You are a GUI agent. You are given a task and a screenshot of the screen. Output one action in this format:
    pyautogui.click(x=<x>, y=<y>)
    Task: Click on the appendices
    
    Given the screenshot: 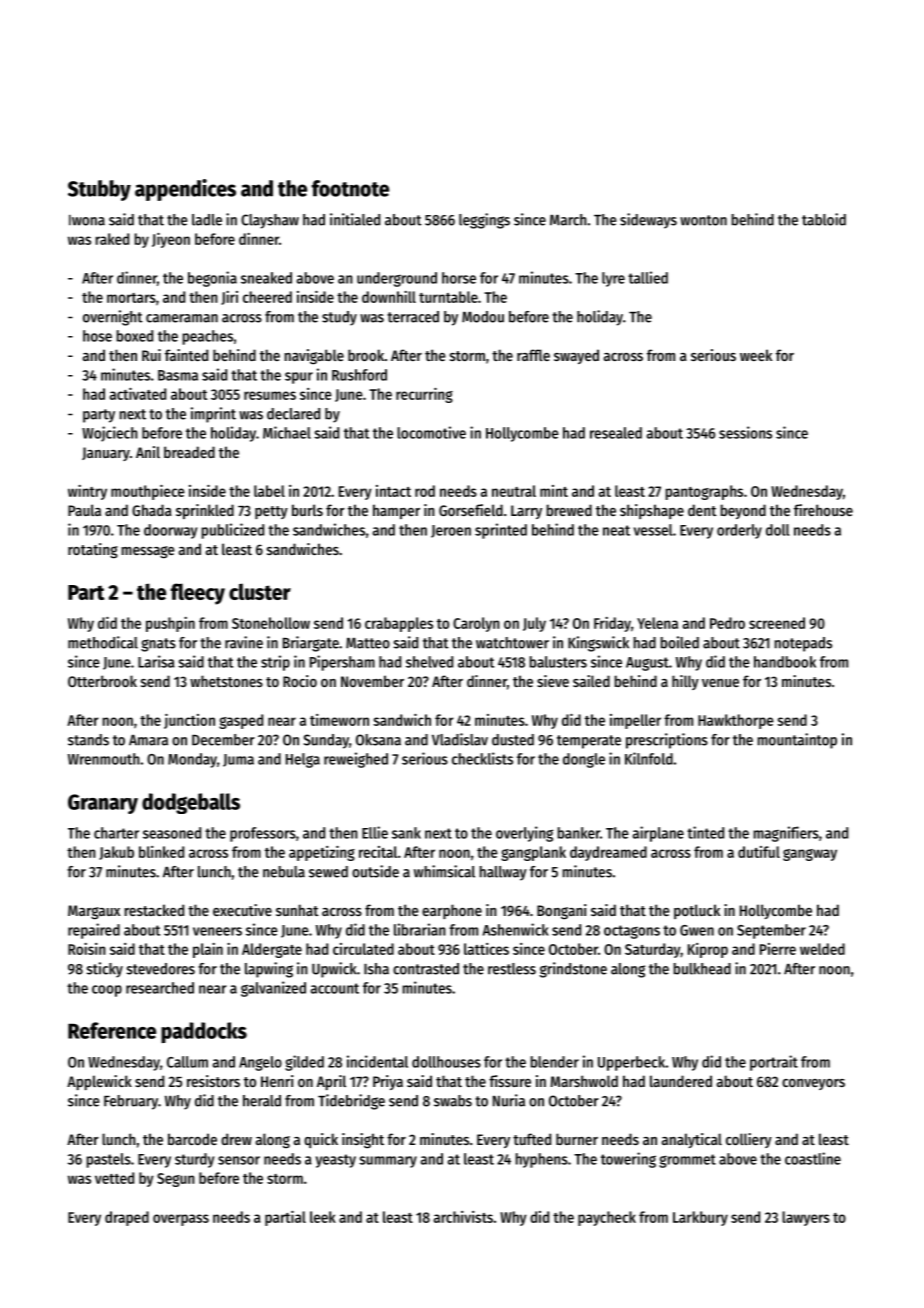 What is the action you would take?
    pyautogui.click(x=185, y=190)
